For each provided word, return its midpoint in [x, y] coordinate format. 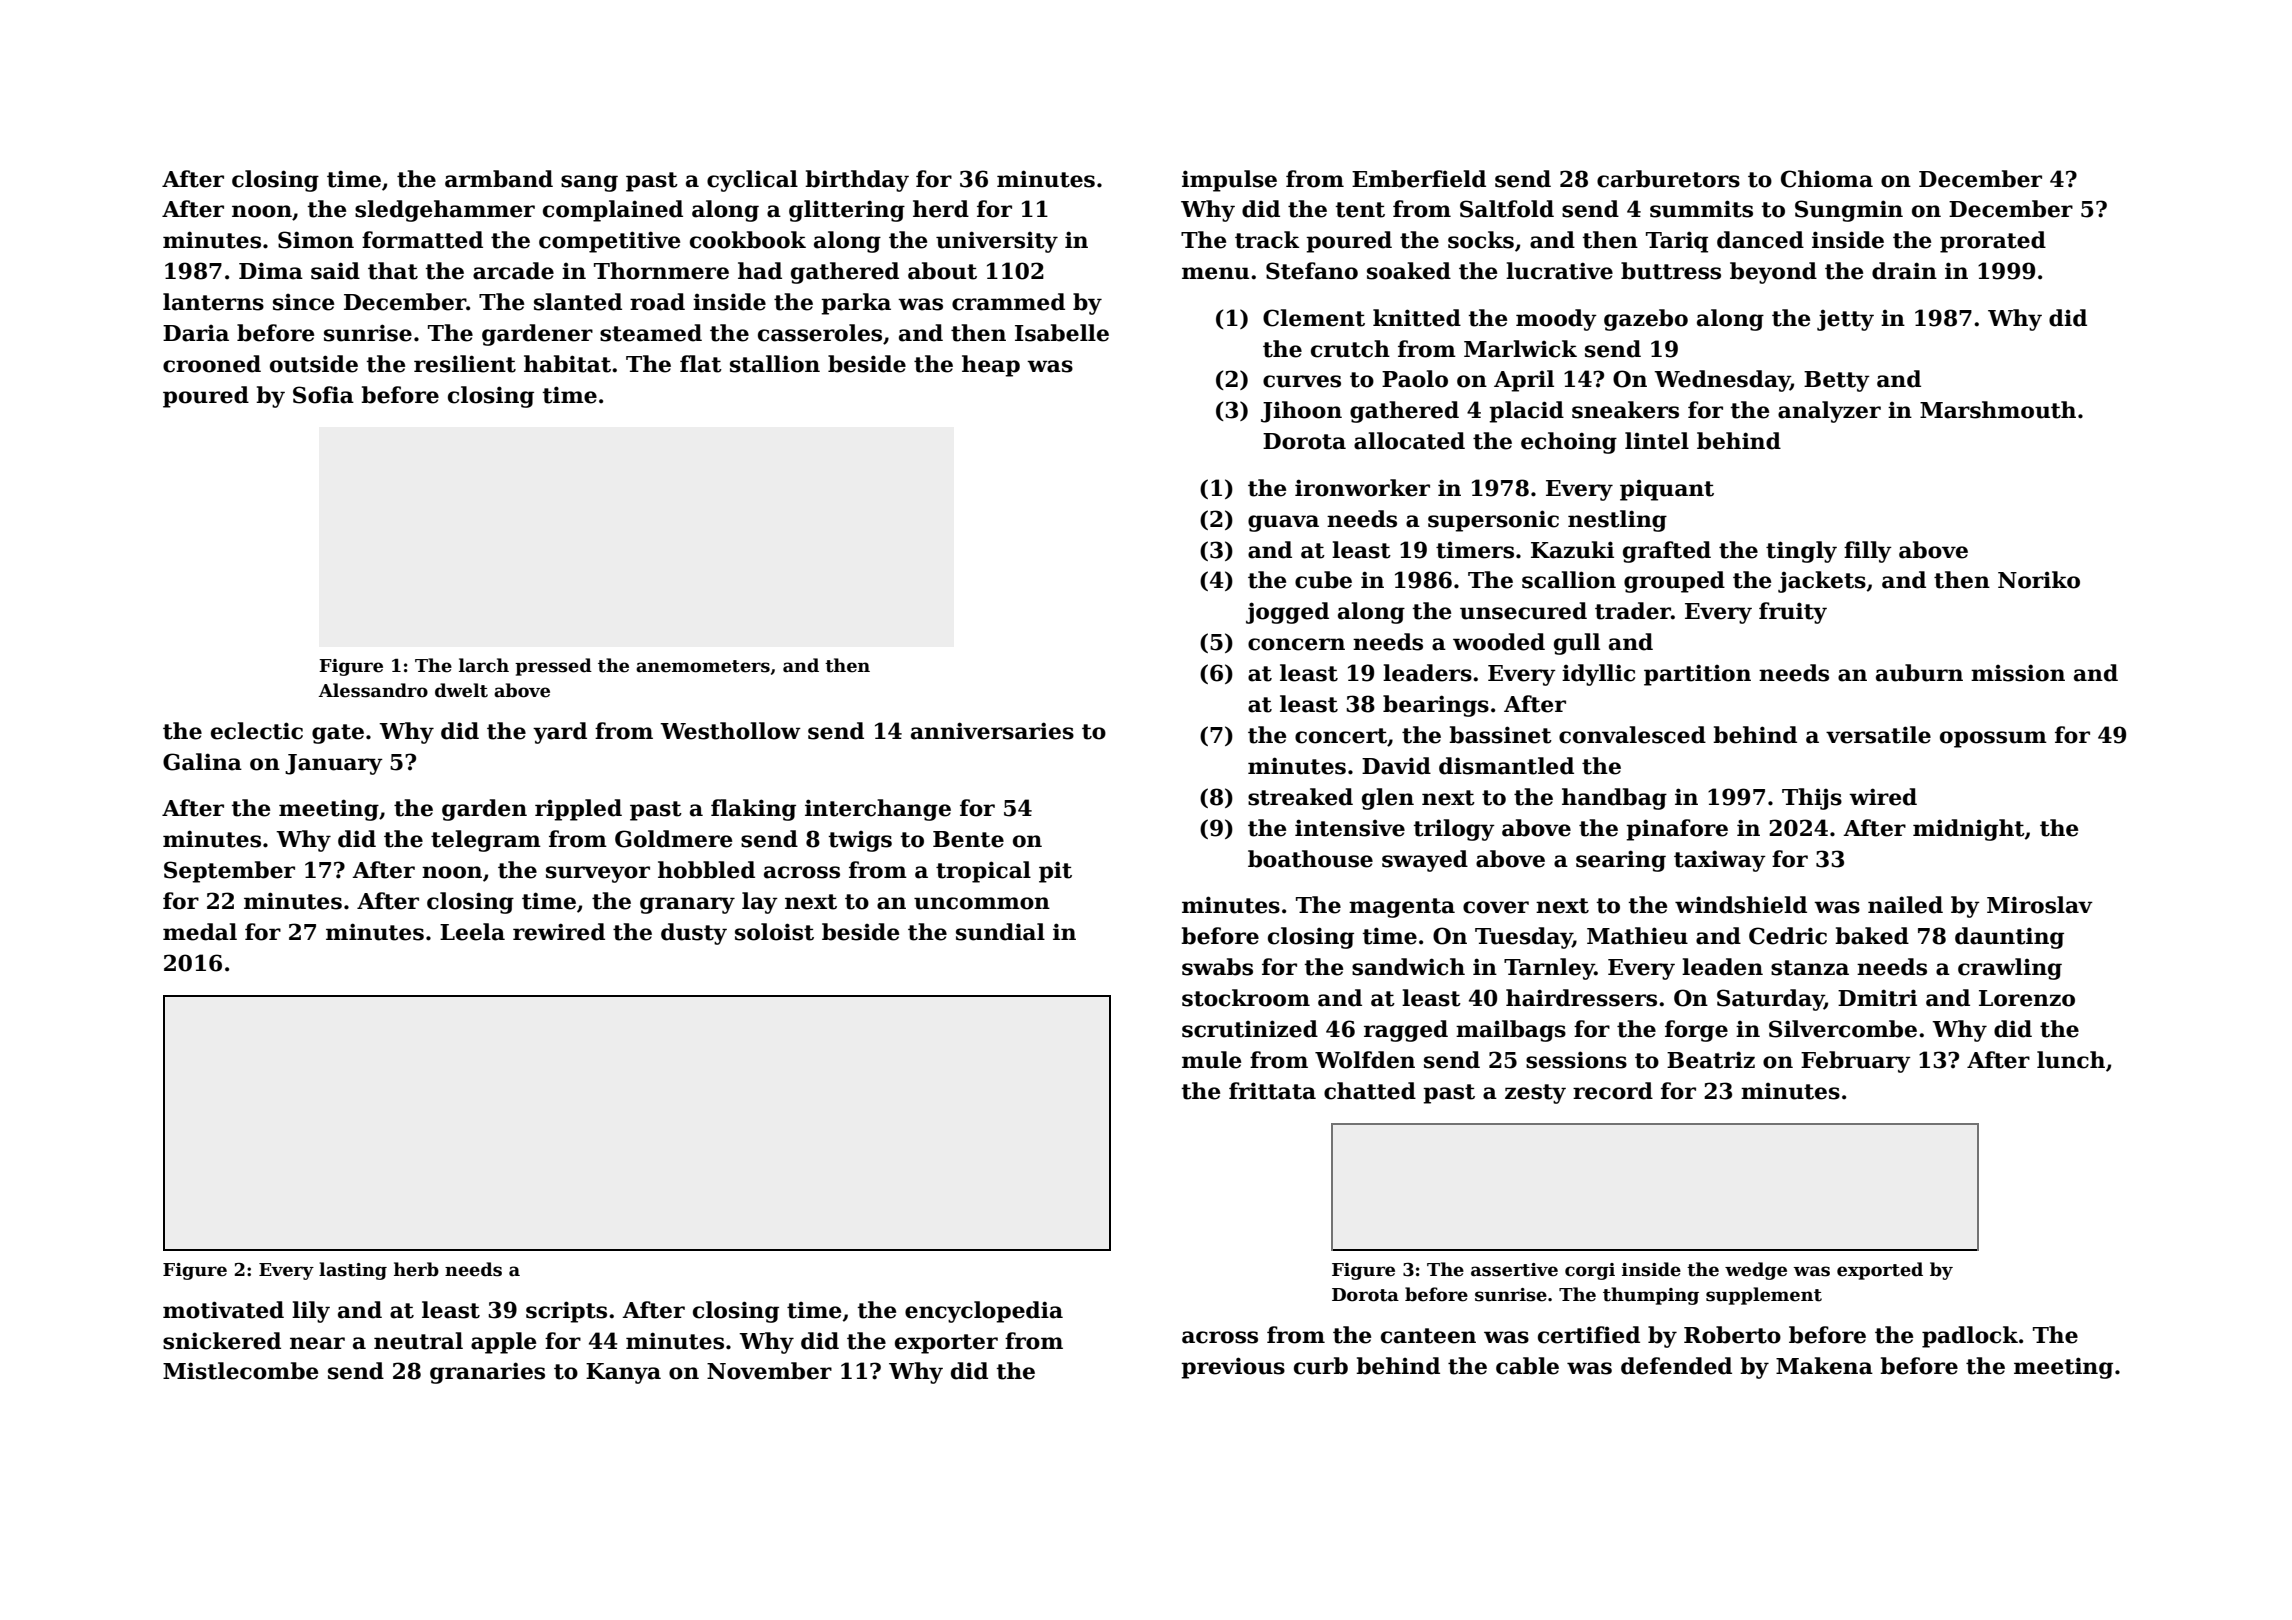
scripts [566, 1312]
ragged [1406, 1031]
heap [991, 366]
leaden [1722, 967]
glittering [847, 211]
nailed [1905, 905]
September [229, 872]
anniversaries [992, 731]
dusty [694, 934]
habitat [567, 364]
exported [1880, 1271]
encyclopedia [984, 1312]
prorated [1993, 242]
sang [589, 183]
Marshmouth [1998, 410]
